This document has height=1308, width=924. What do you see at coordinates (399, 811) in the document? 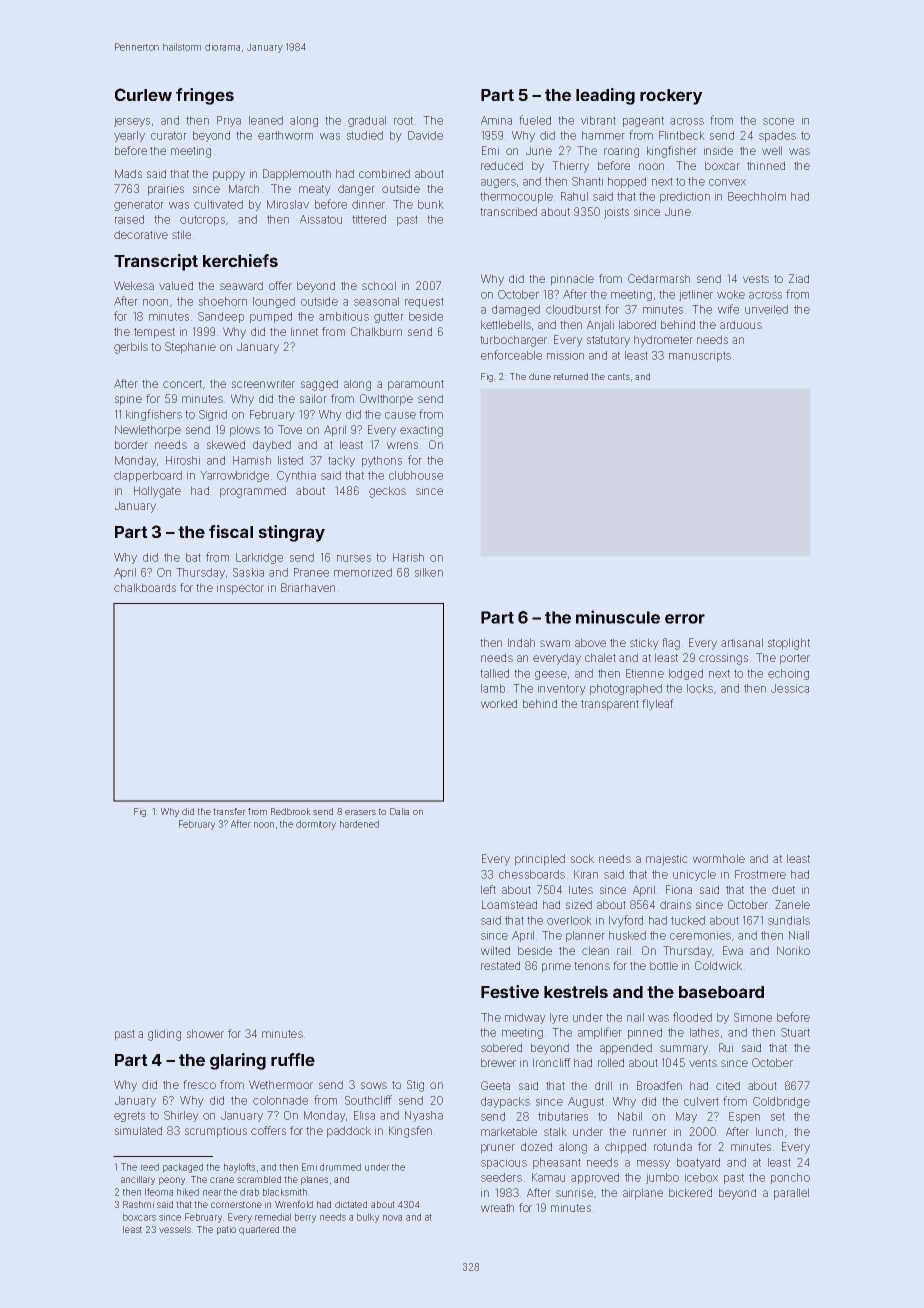
I see `Dalia` at bounding box center [399, 811].
